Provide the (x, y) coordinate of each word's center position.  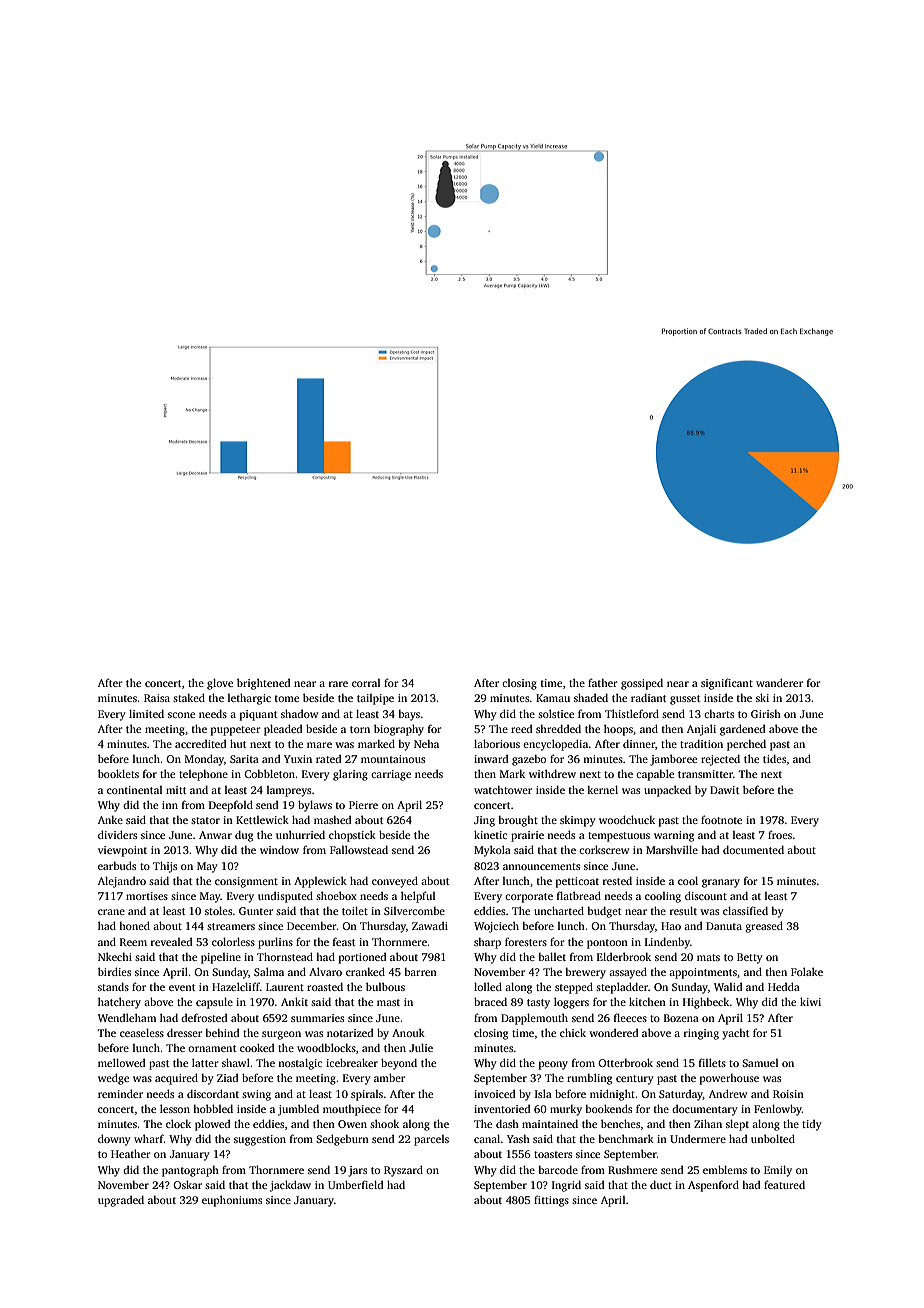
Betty (750, 958)
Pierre (363, 805)
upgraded (121, 1201)
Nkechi (115, 956)
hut (238, 743)
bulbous (385, 986)
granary (721, 883)
